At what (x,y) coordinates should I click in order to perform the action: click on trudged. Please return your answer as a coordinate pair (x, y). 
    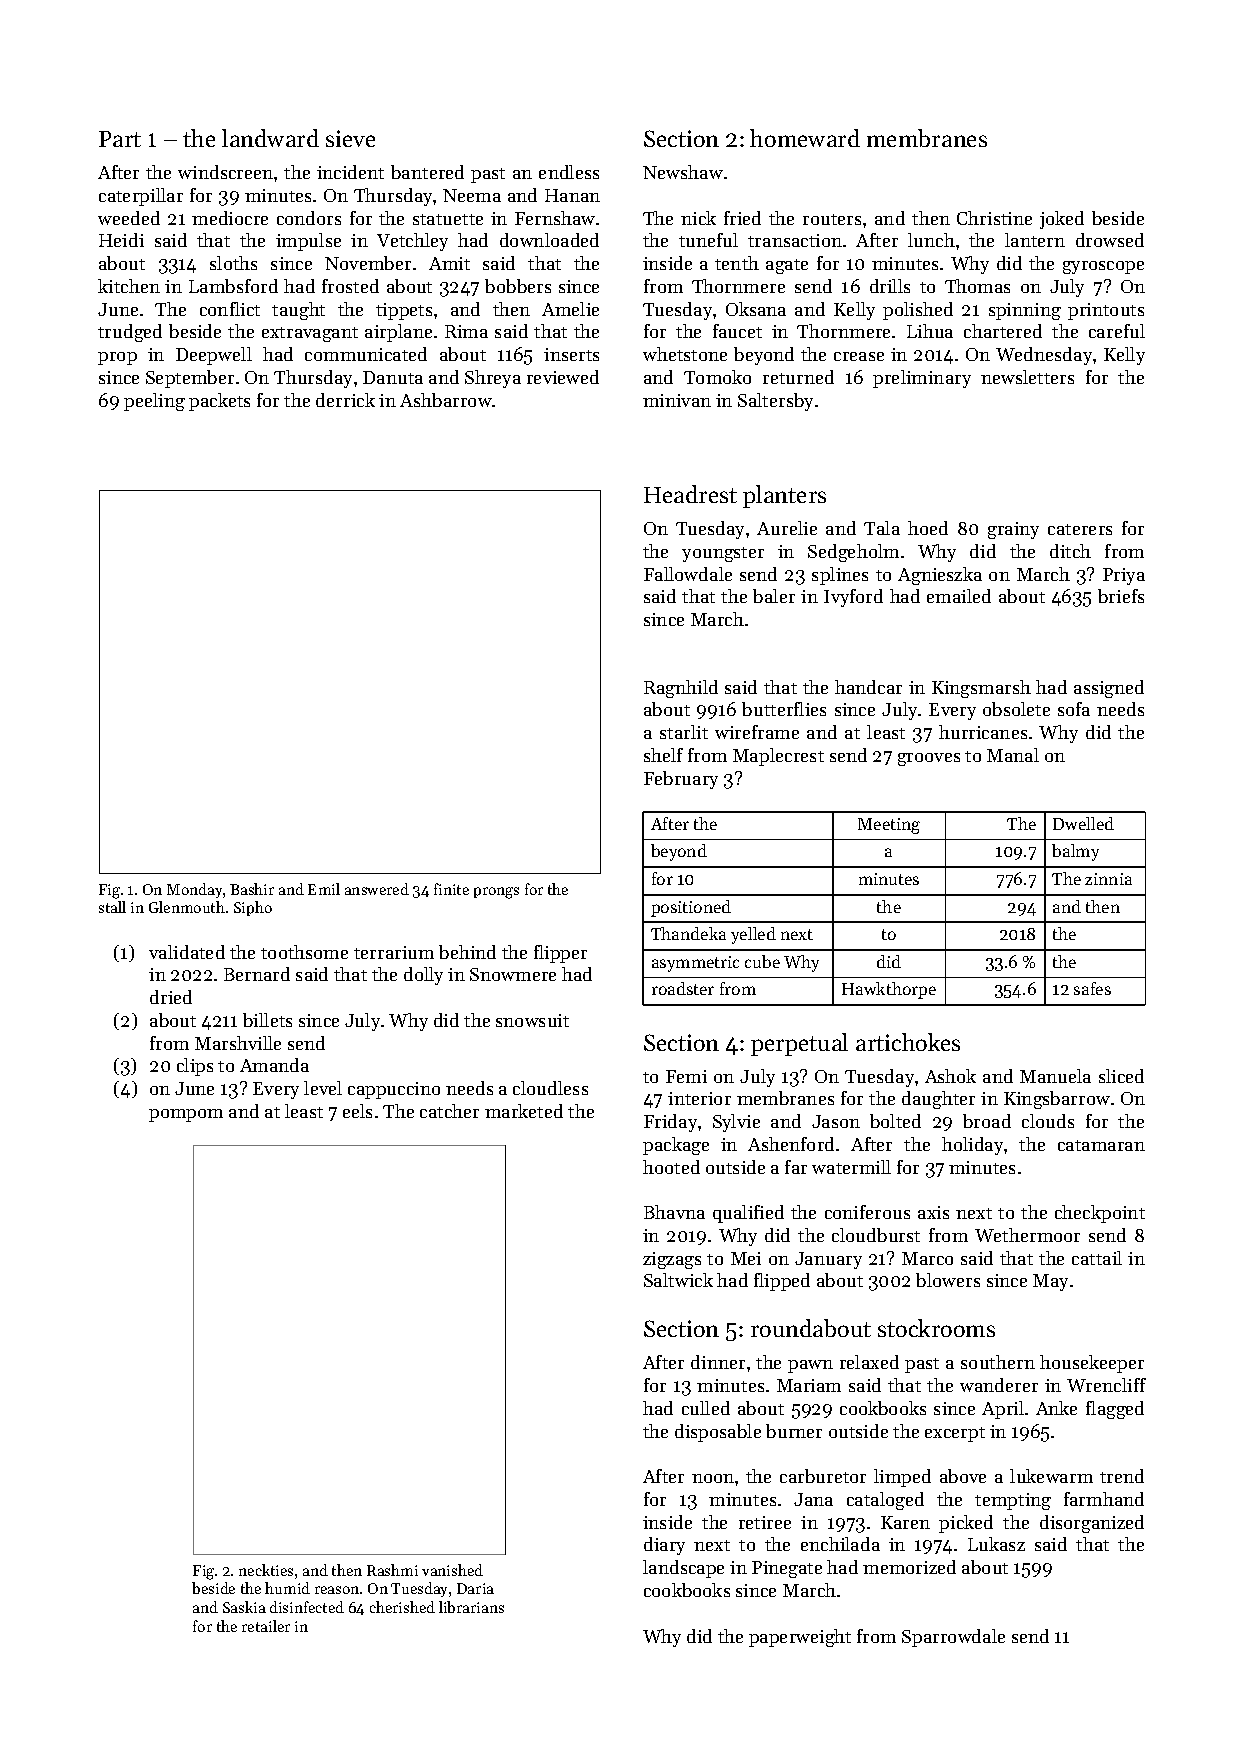
    Looking at the image, I should click on (130, 333).
